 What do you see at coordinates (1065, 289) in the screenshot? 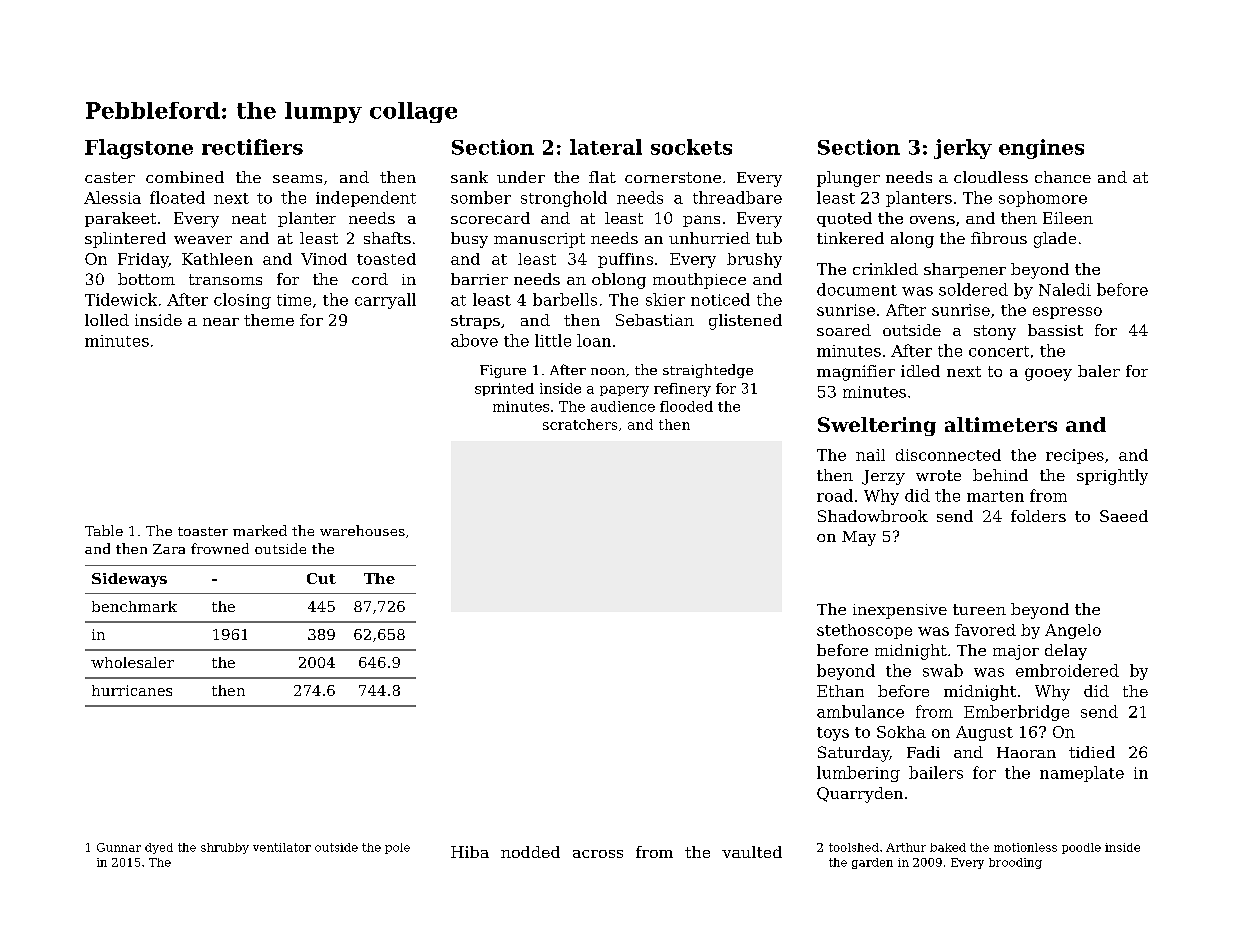
I see `Naledi` at bounding box center [1065, 289].
